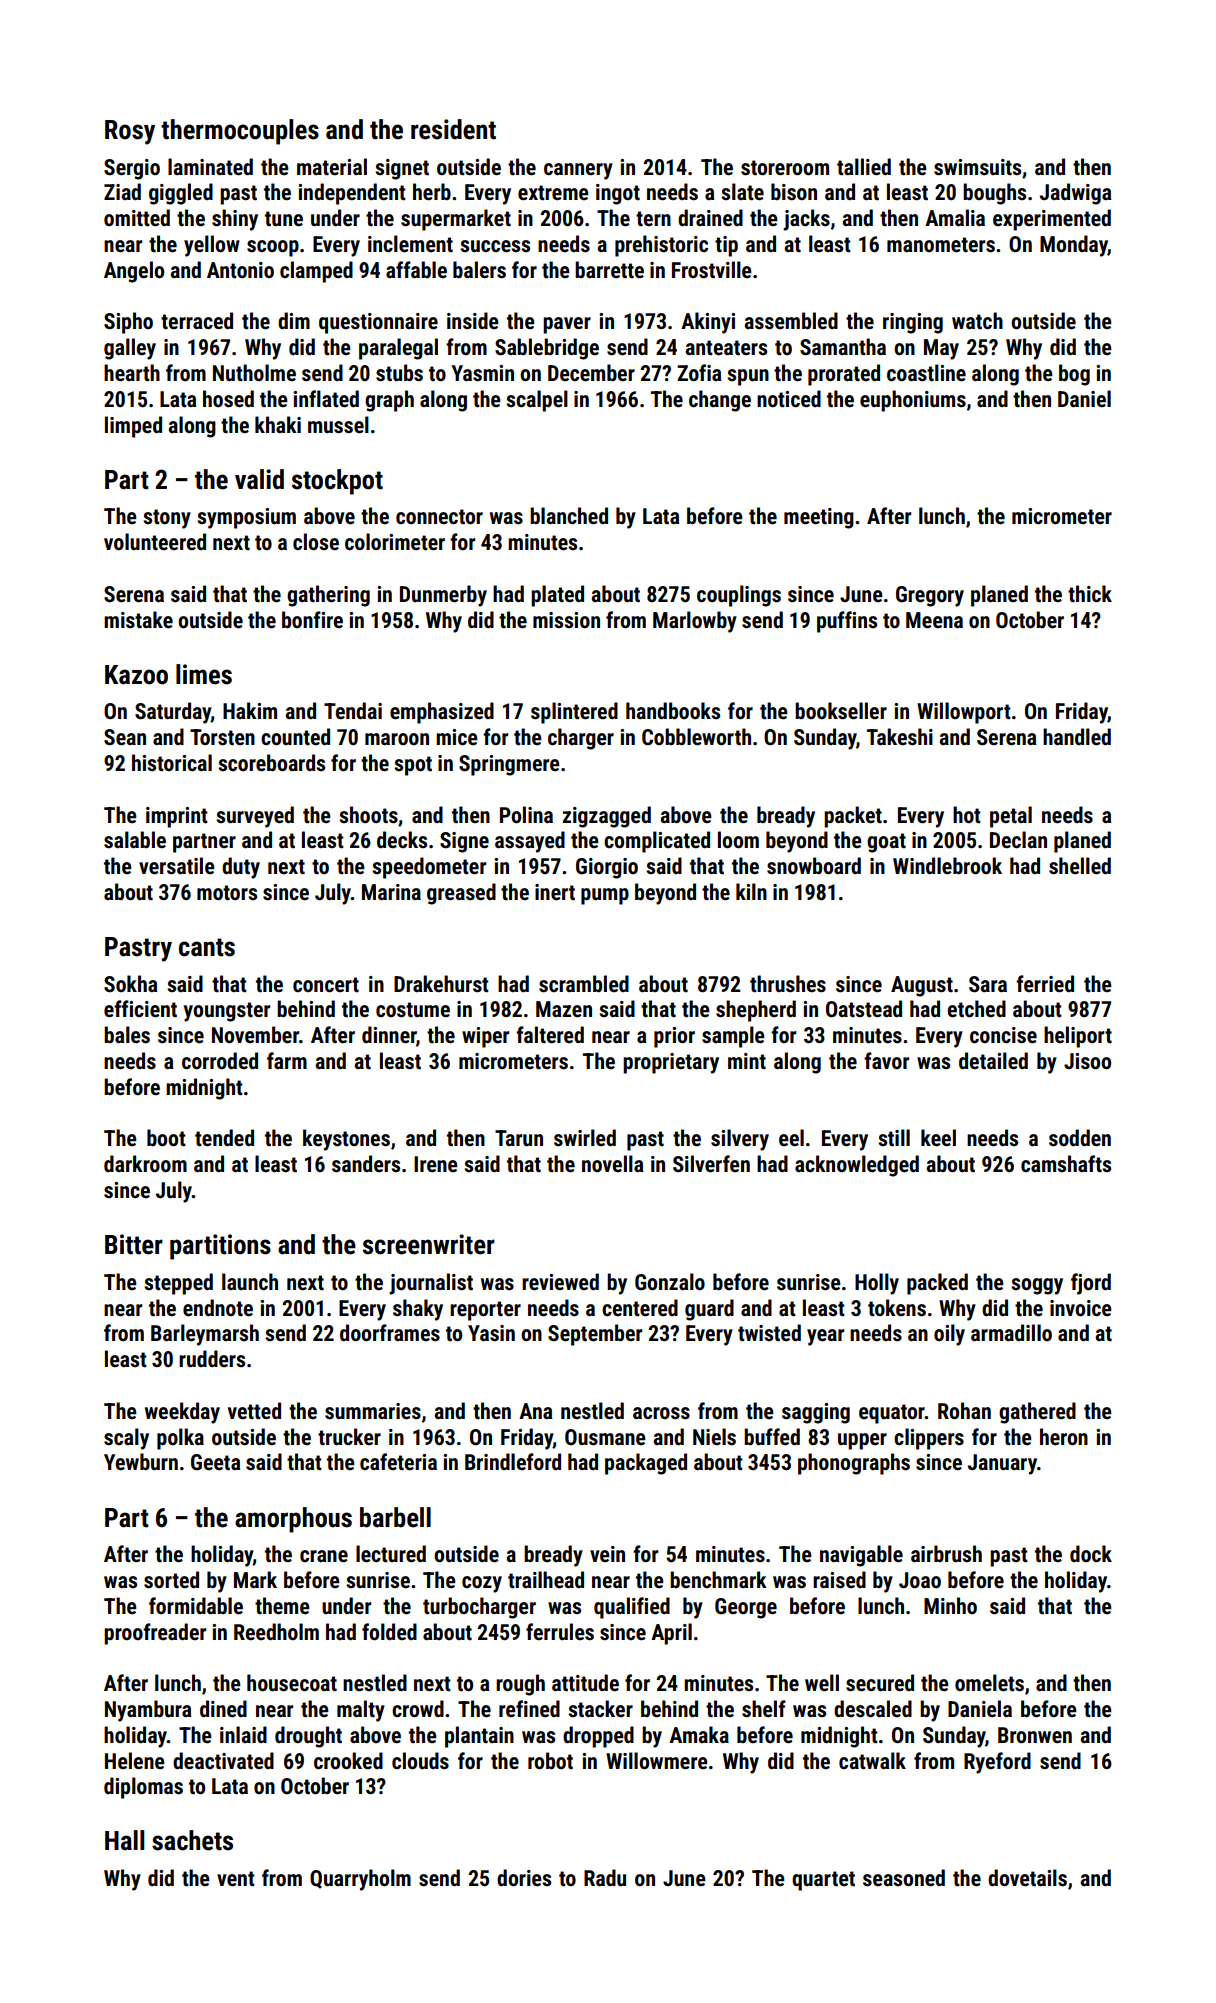 This screenshot has width=1216, height=2003. Describe the element at coordinates (1027, 1878) in the screenshot. I see `dovetails` at that location.
